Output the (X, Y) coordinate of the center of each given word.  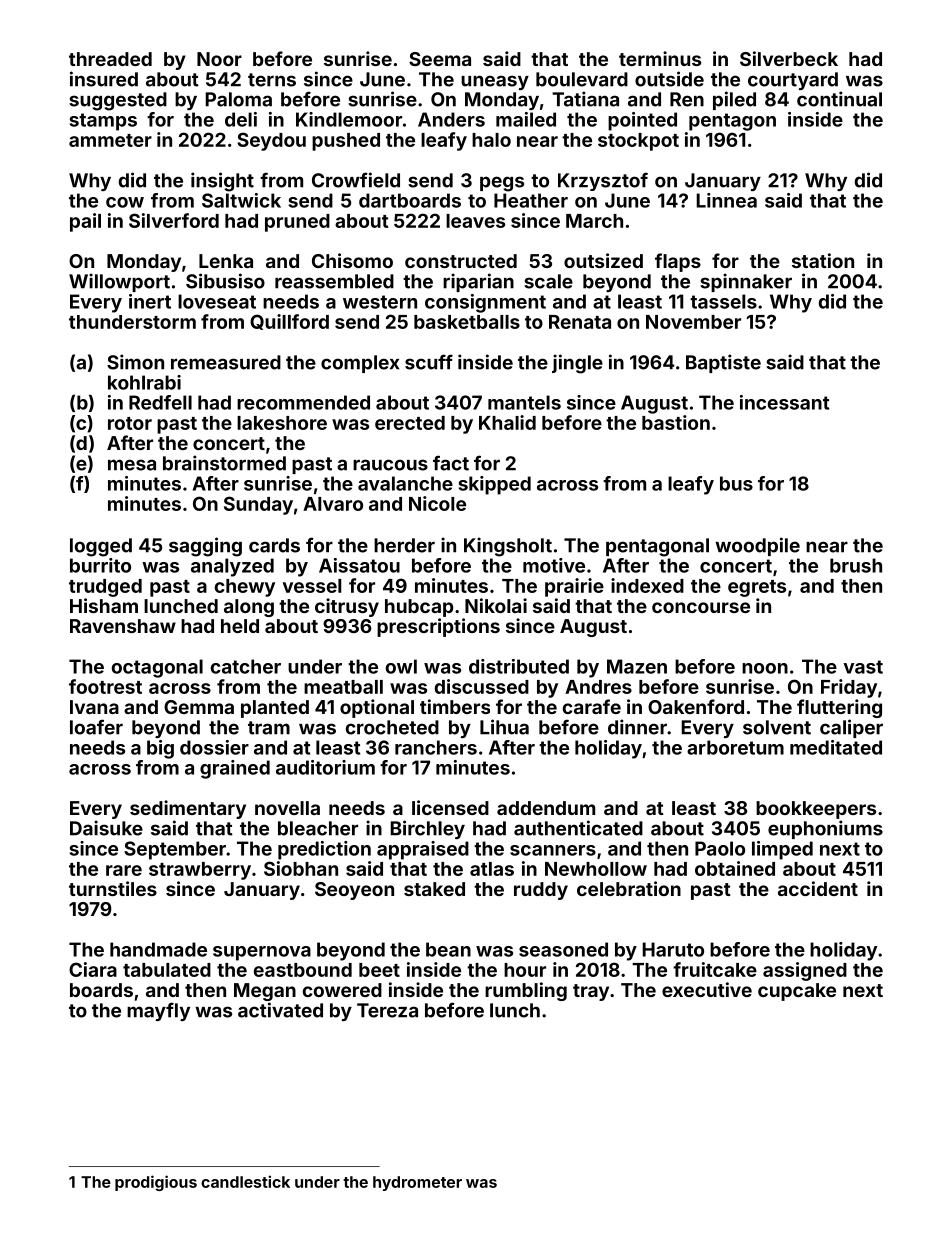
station (823, 260)
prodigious (156, 1183)
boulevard (582, 79)
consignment (485, 303)
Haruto (673, 949)
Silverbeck (789, 58)
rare (124, 870)
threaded (110, 59)
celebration (629, 888)
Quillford (289, 322)
